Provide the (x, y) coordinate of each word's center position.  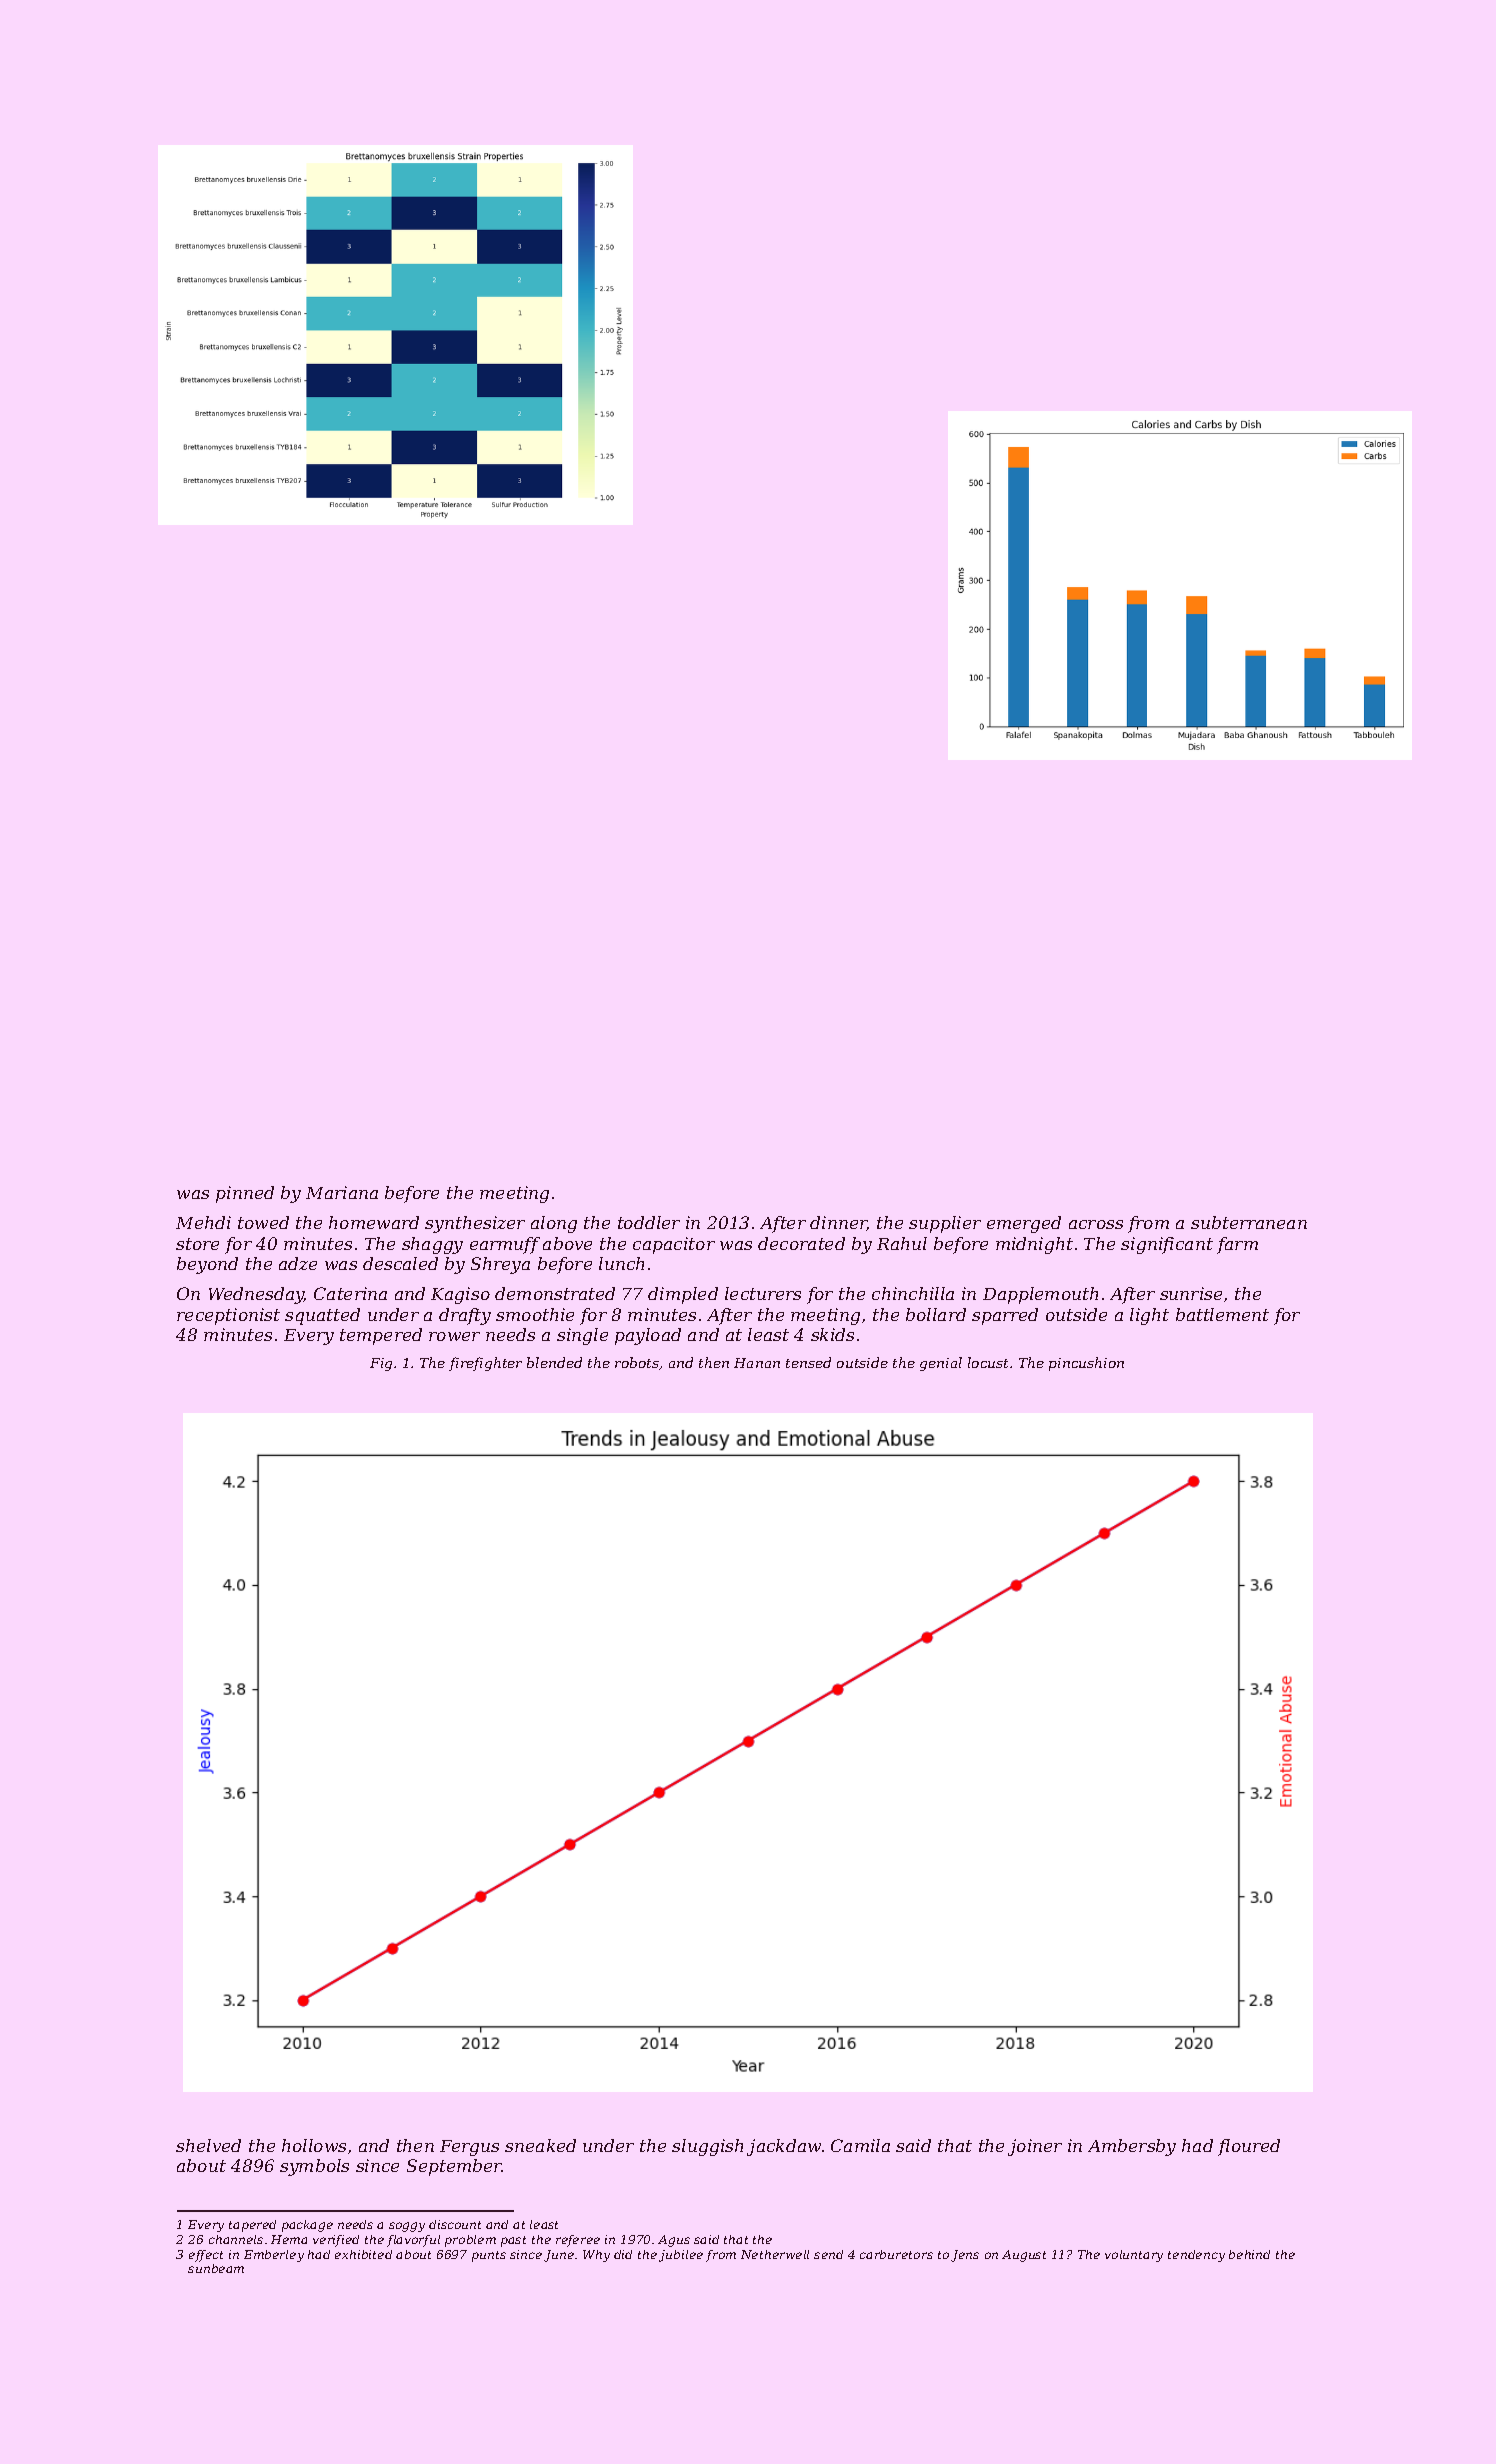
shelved (208, 2145)
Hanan (757, 1363)
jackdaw (784, 2147)
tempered (381, 1336)
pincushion (1086, 1364)
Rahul (902, 1243)
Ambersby (1132, 2147)
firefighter (485, 1364)
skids (832, 1334)
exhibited (363, 2254)
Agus (674, 2241)
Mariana (342, 1192)
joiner (1035, 2147)
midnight (1034, 1245)
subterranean (1249, 1222)
